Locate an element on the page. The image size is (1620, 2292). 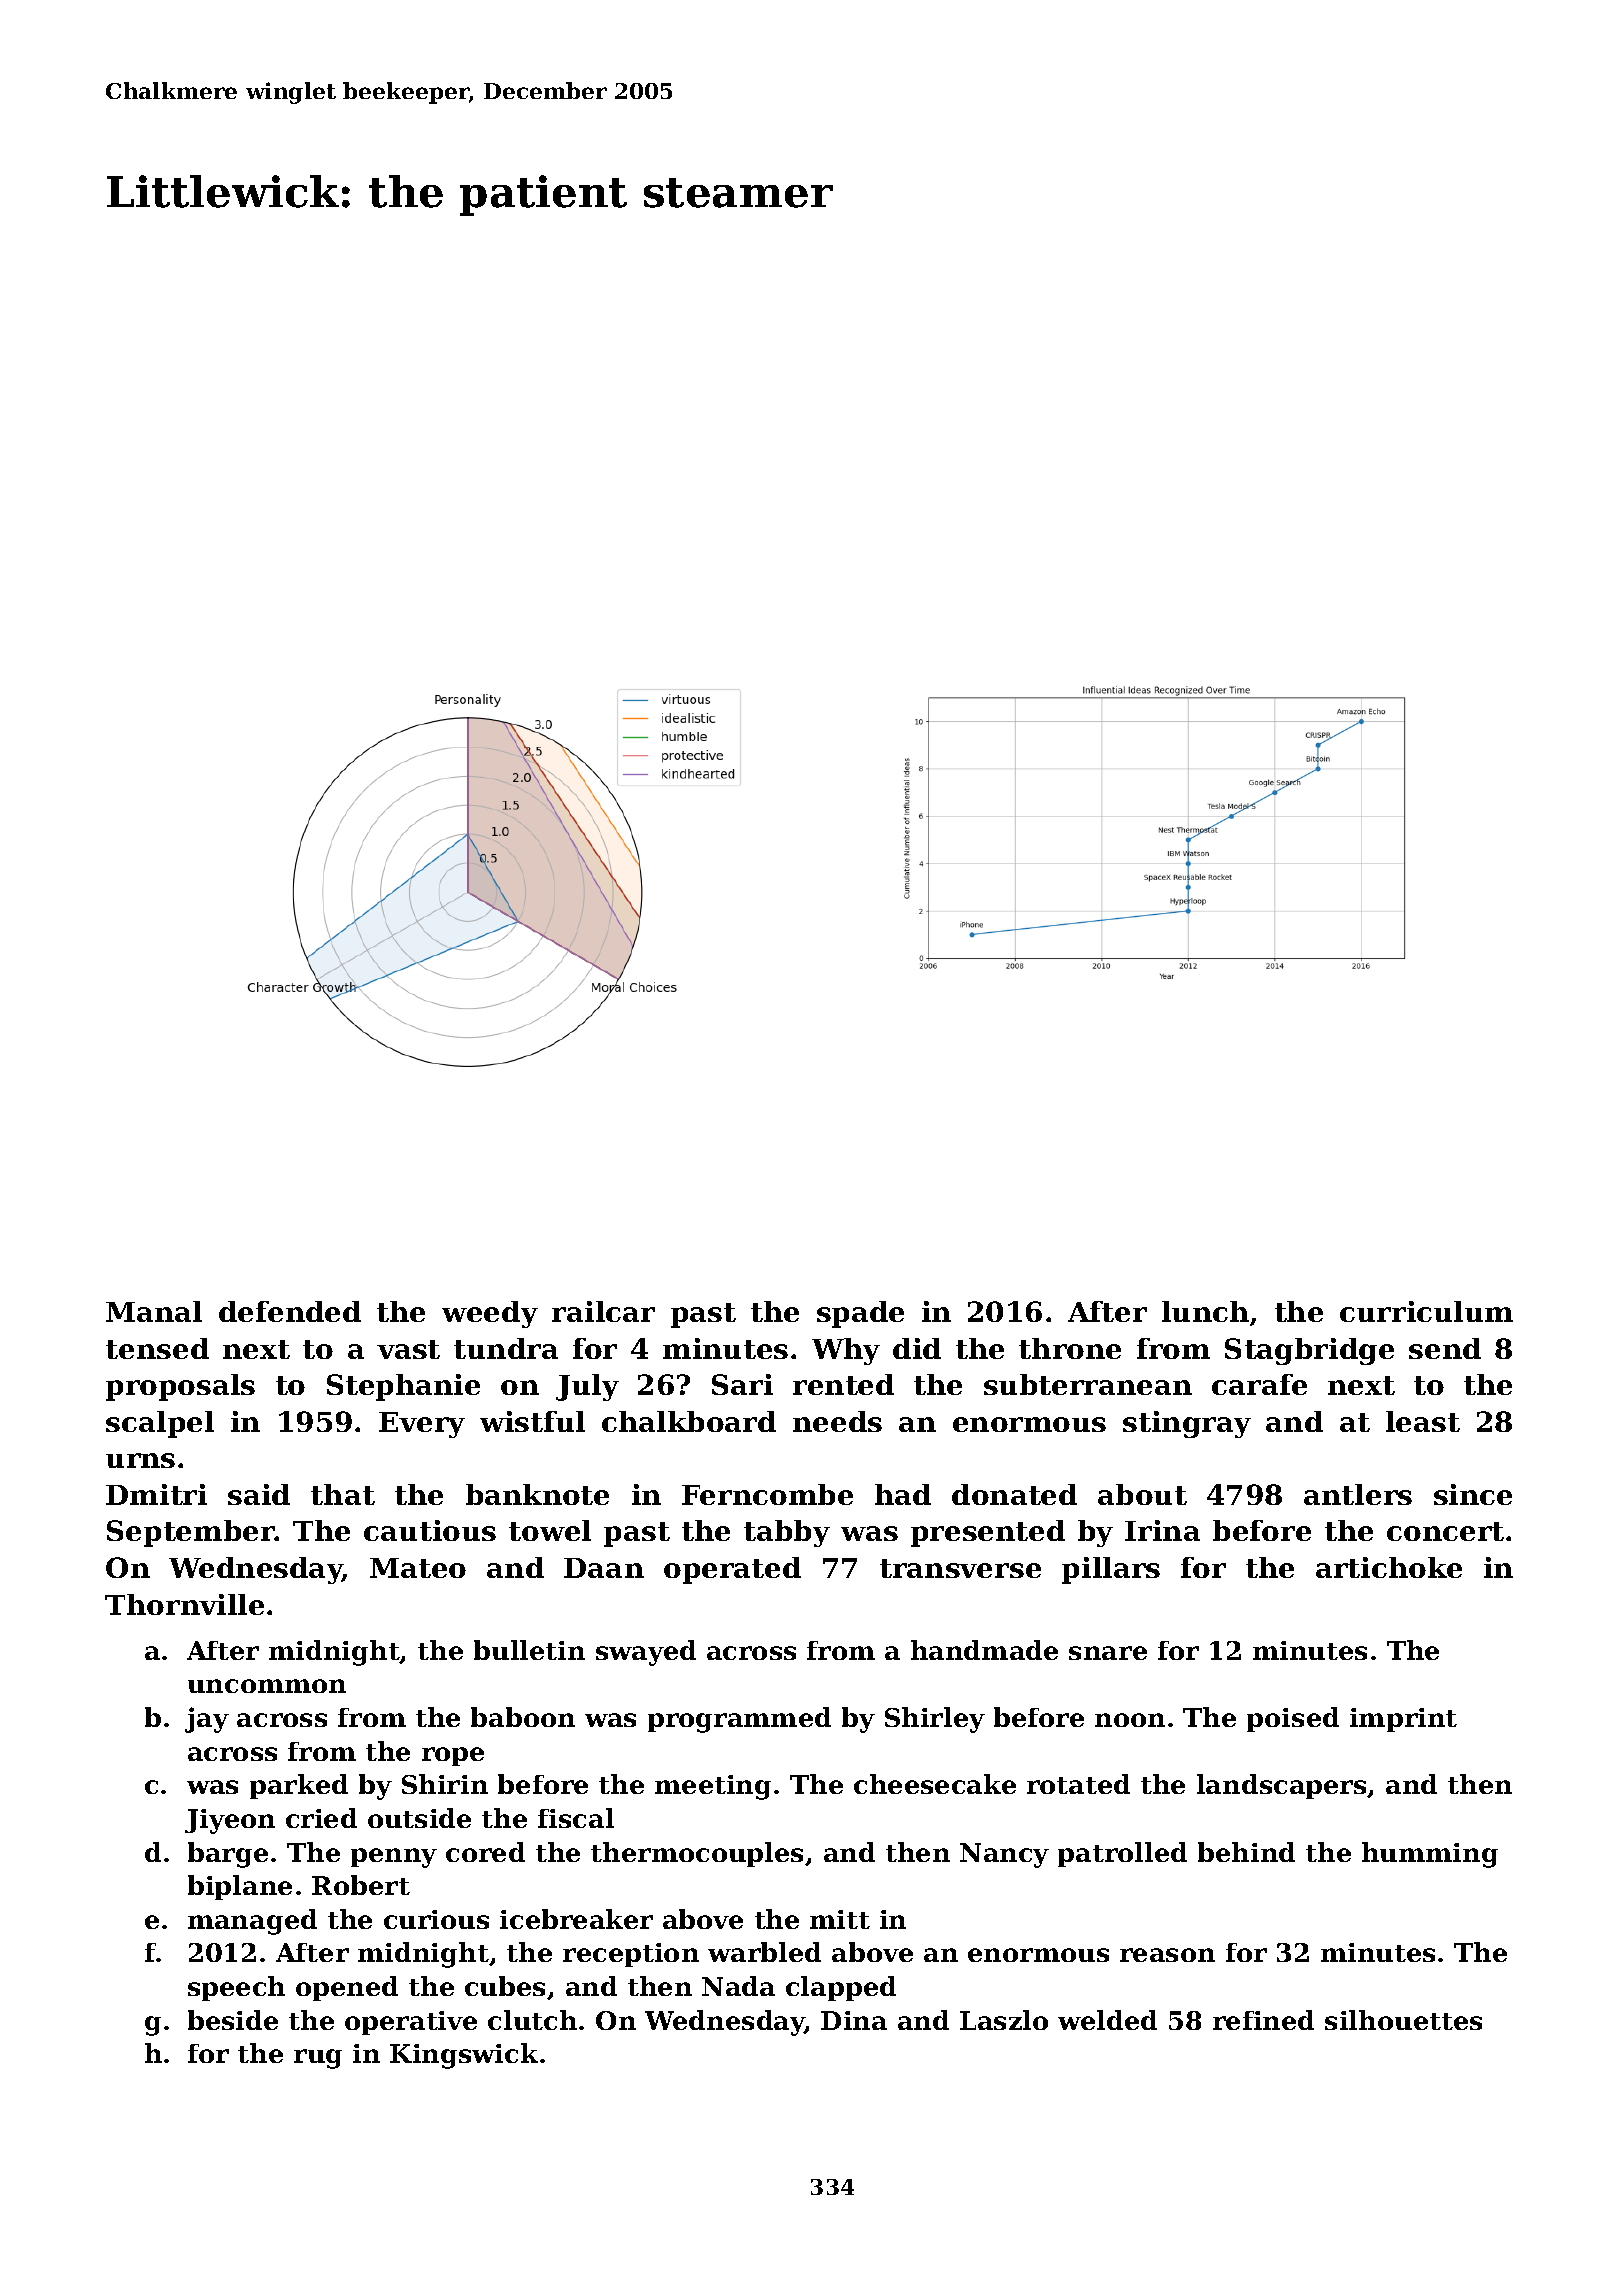
speech is located at coordinates (236, 1988).
